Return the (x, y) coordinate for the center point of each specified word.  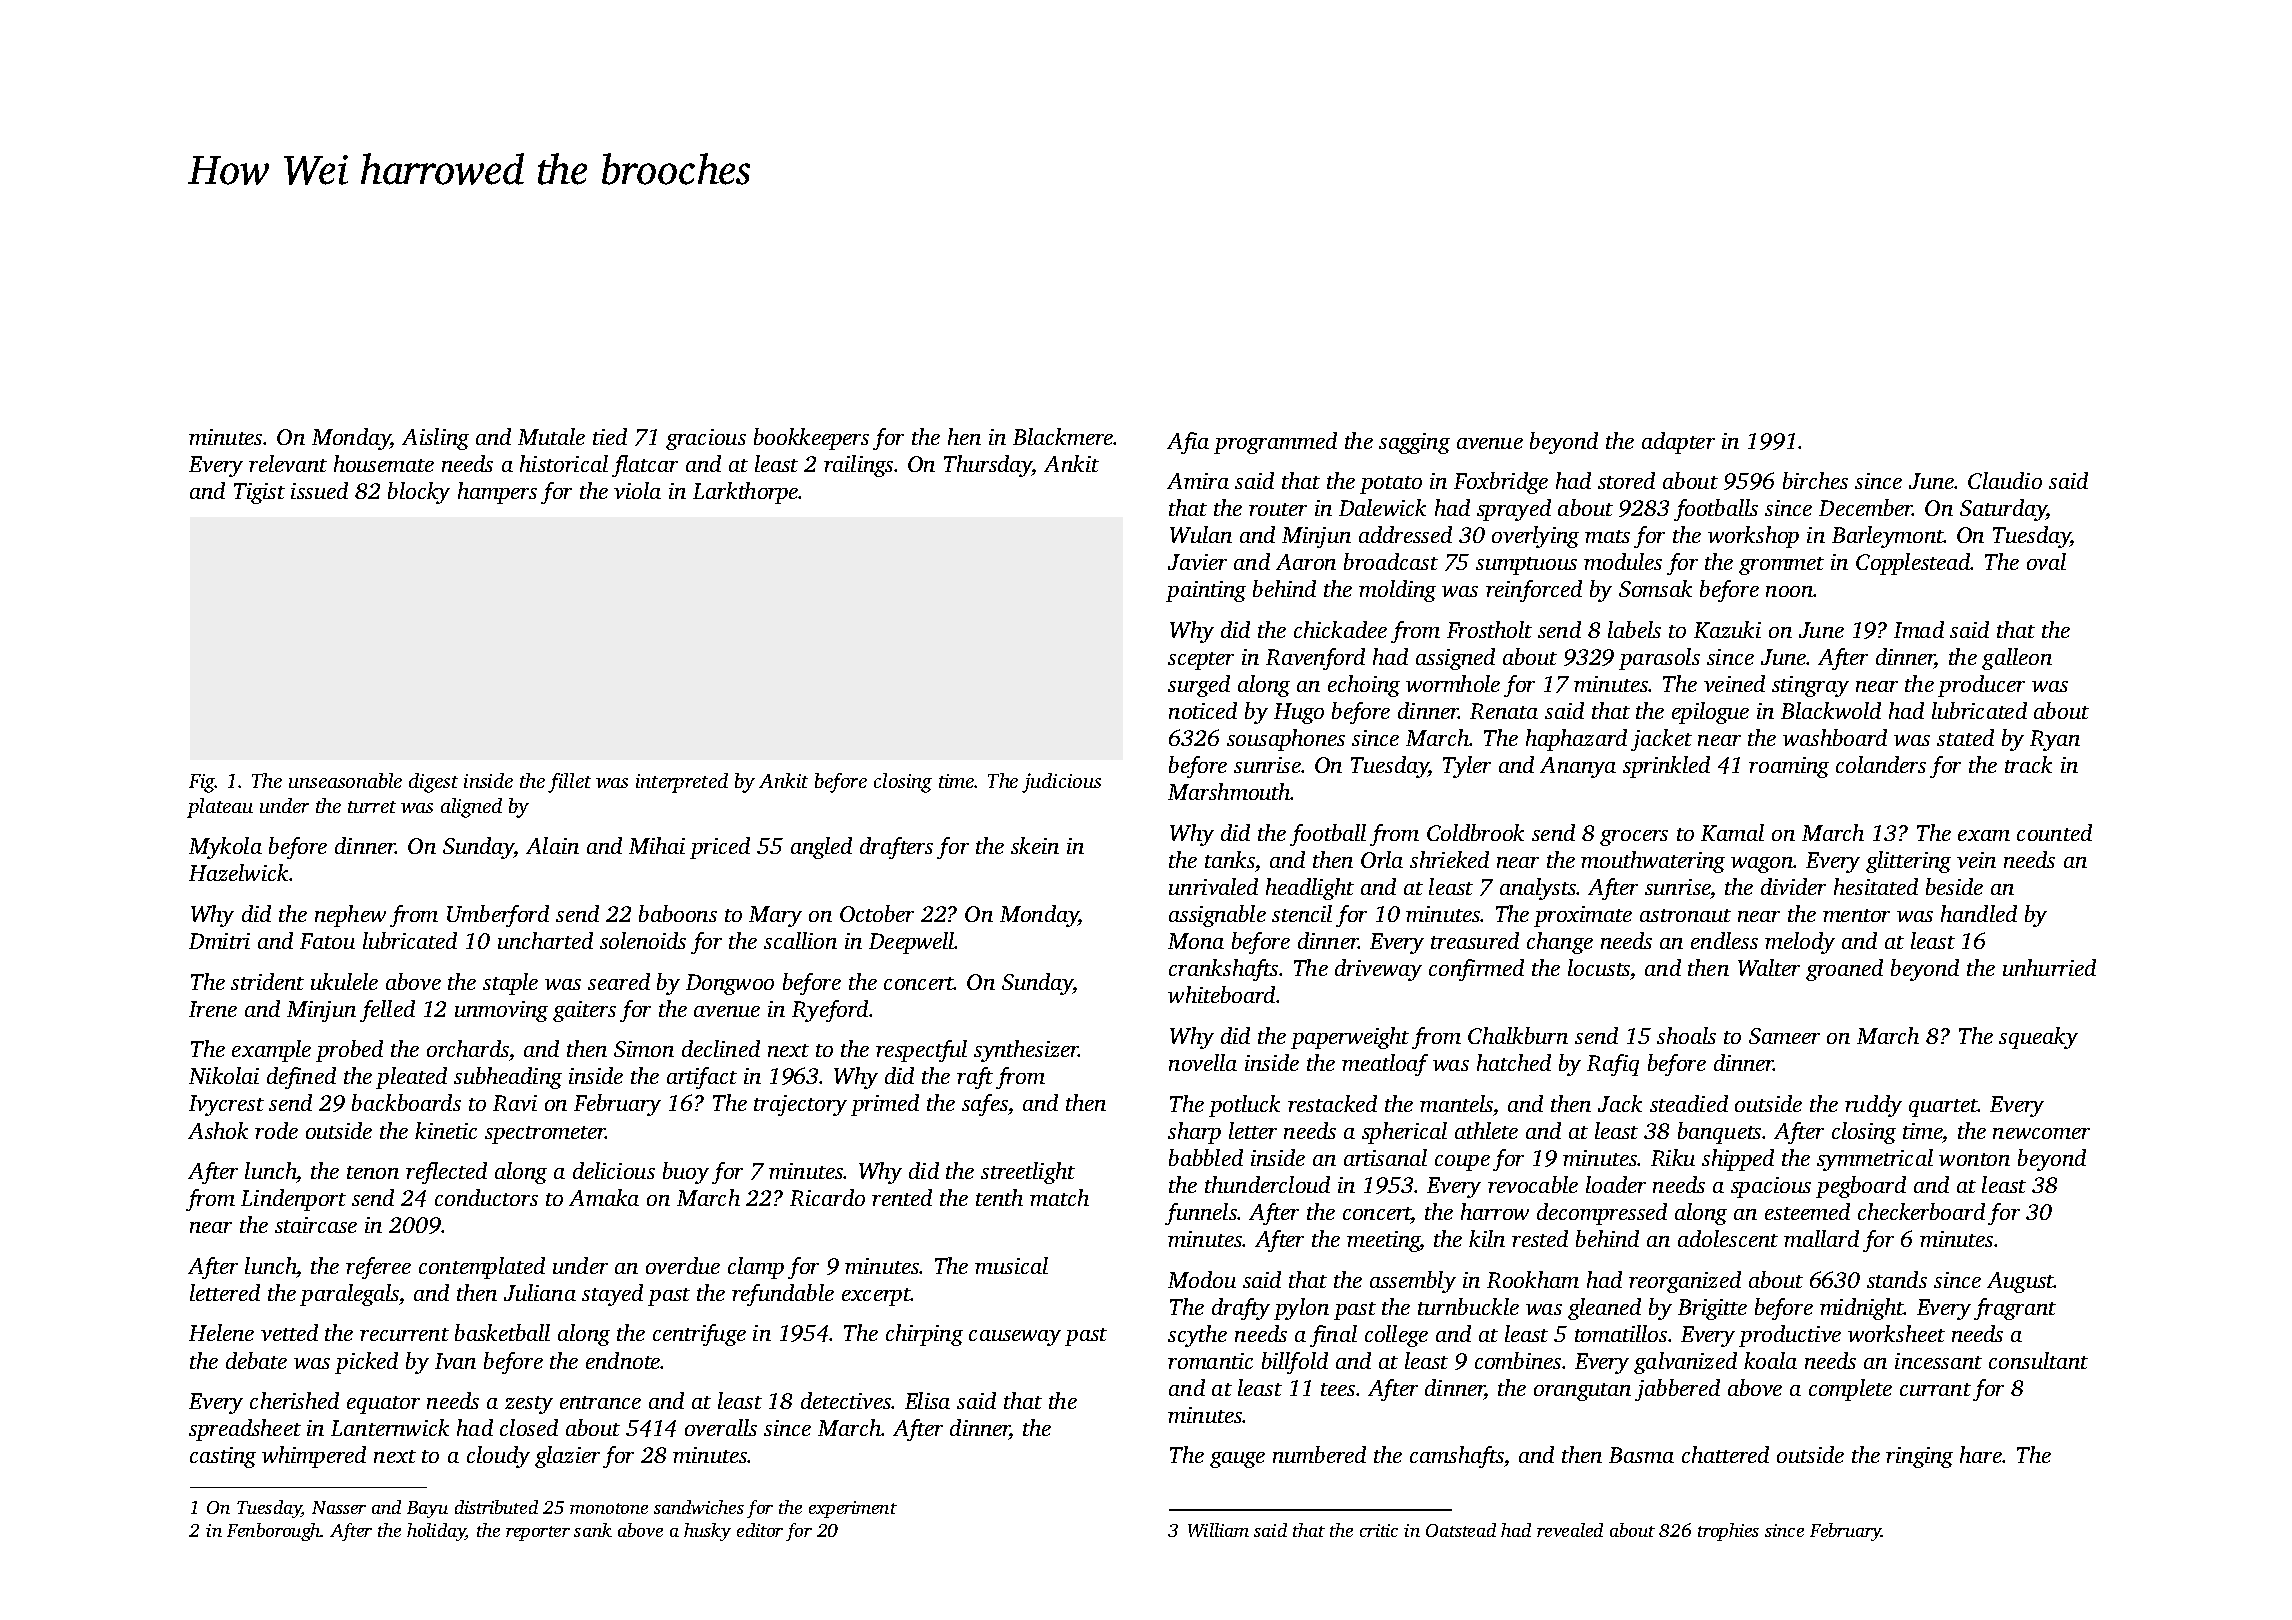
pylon (1301, 1309)
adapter (1678, 443)
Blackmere (1063, 436)
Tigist (259, 493)
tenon (373, 1172)
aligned (471, 808)
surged (1199, 686)
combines (1518, 1360)
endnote (623, 1360)
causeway (1015, 1338)
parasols (1659, 659)
